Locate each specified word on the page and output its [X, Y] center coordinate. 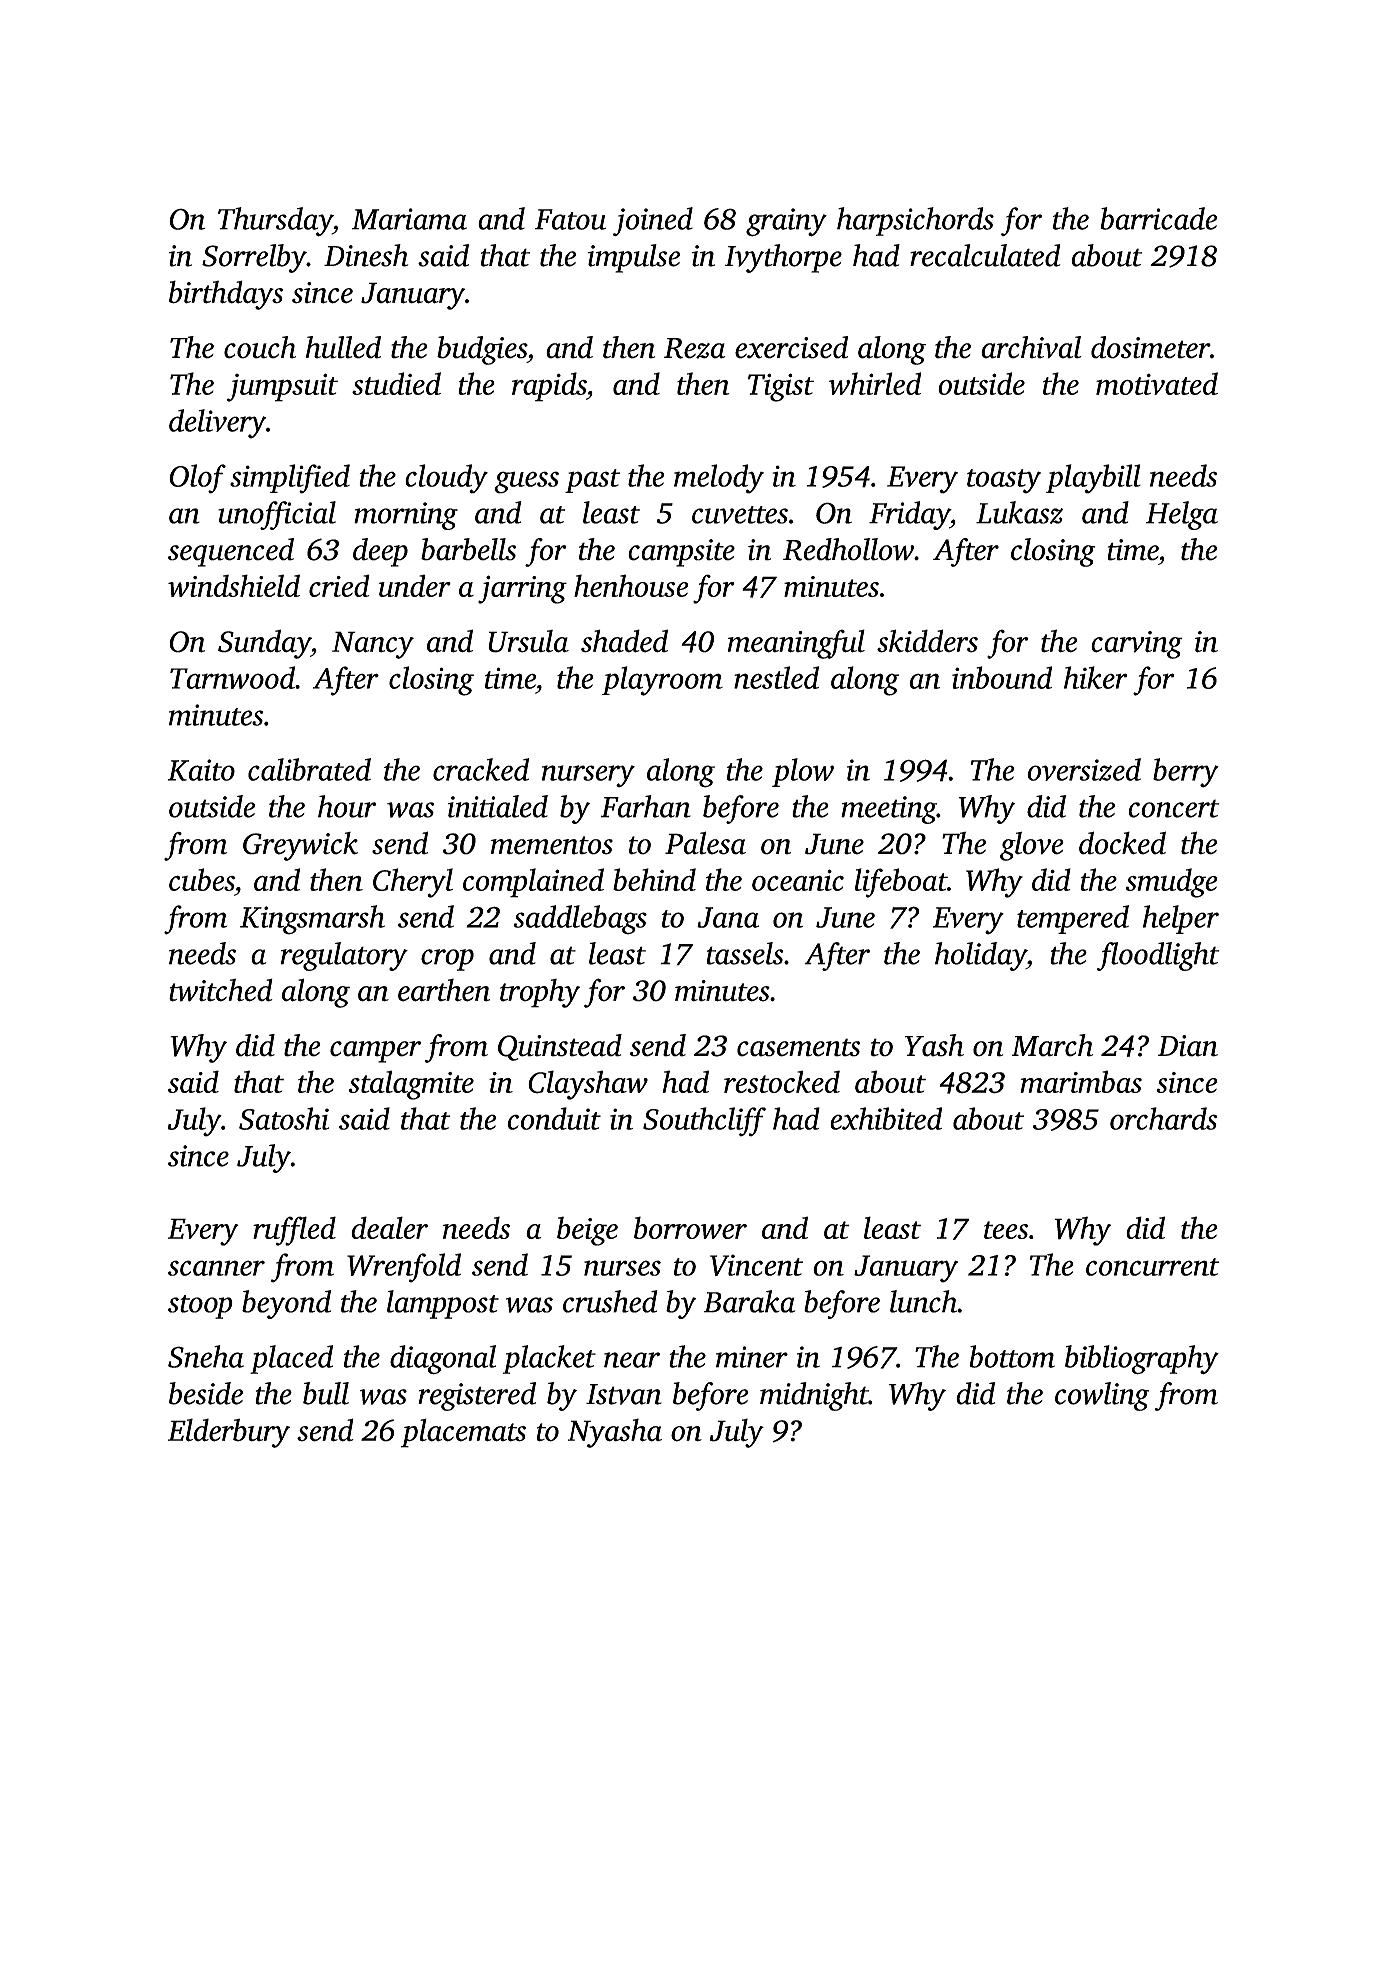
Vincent [756, 1265]
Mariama [409, 219]
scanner [216, 1268]
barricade [1159, 218]
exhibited [886, 1118]
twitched [221, 990]
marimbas [1081, 1081]
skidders [927, 641]
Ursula [528, 641]
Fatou [570, 219]
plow [803, 772]
